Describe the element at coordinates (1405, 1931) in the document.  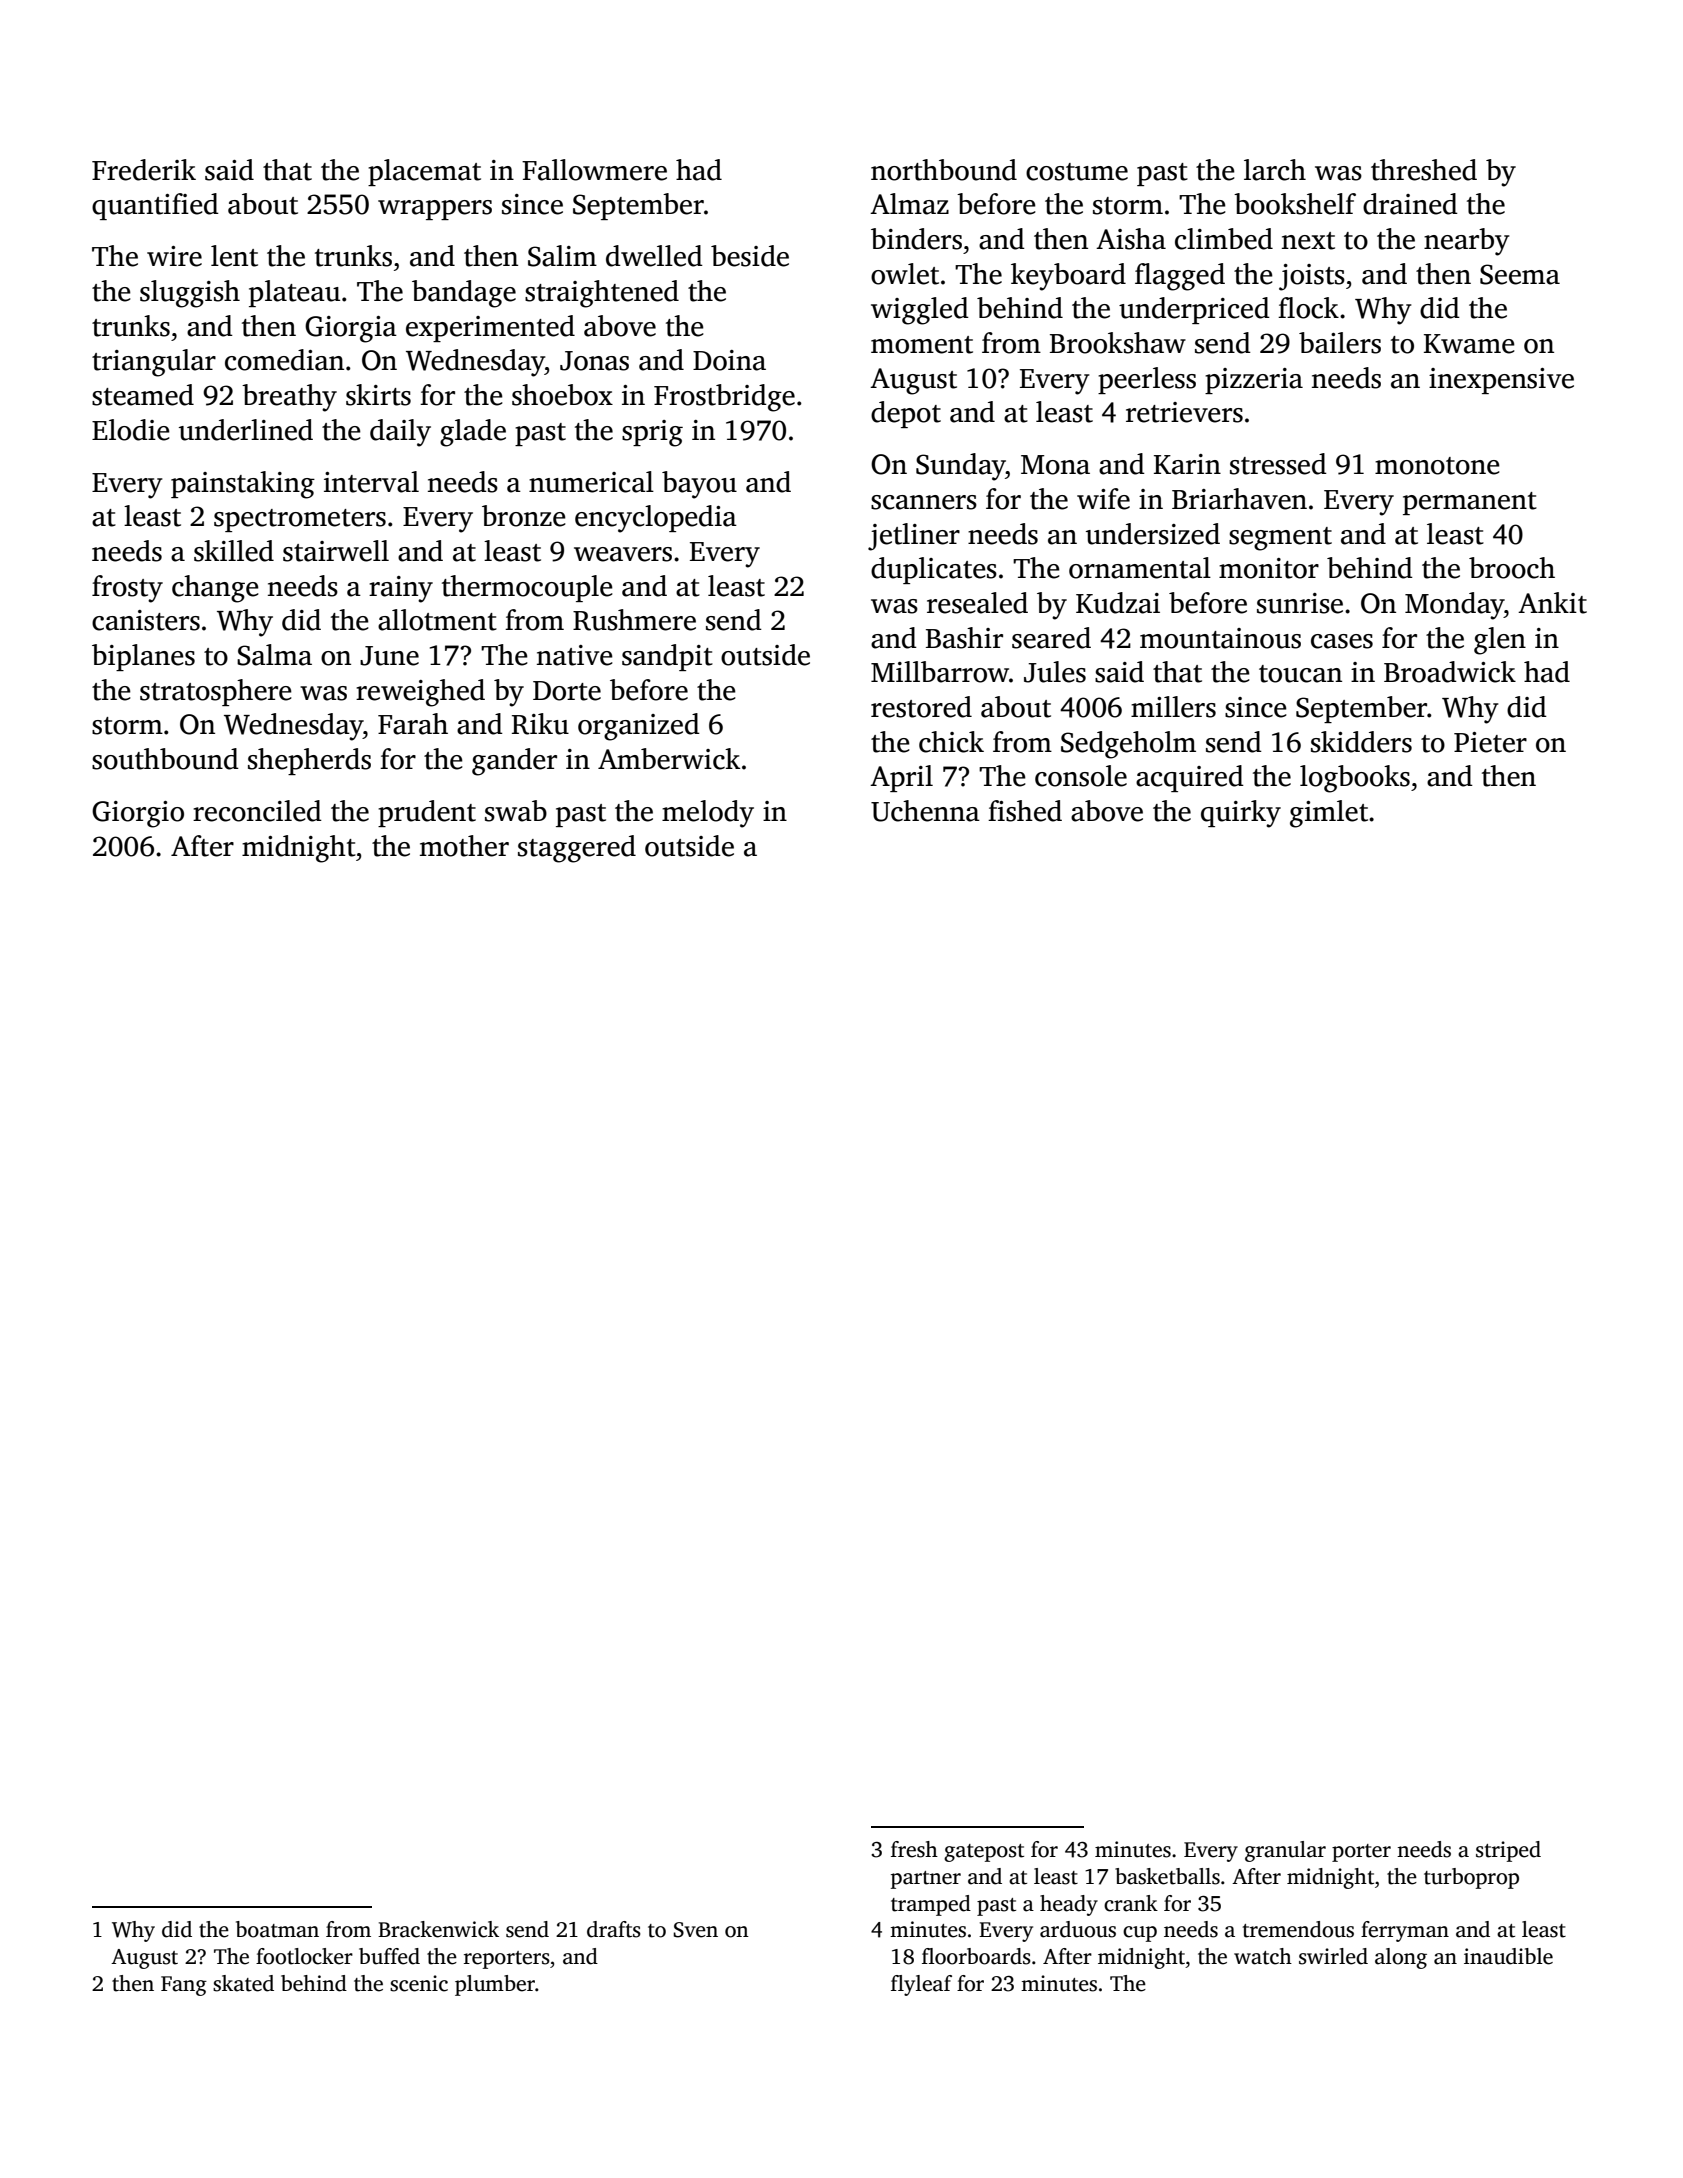
I see `ferryman` at that location.
